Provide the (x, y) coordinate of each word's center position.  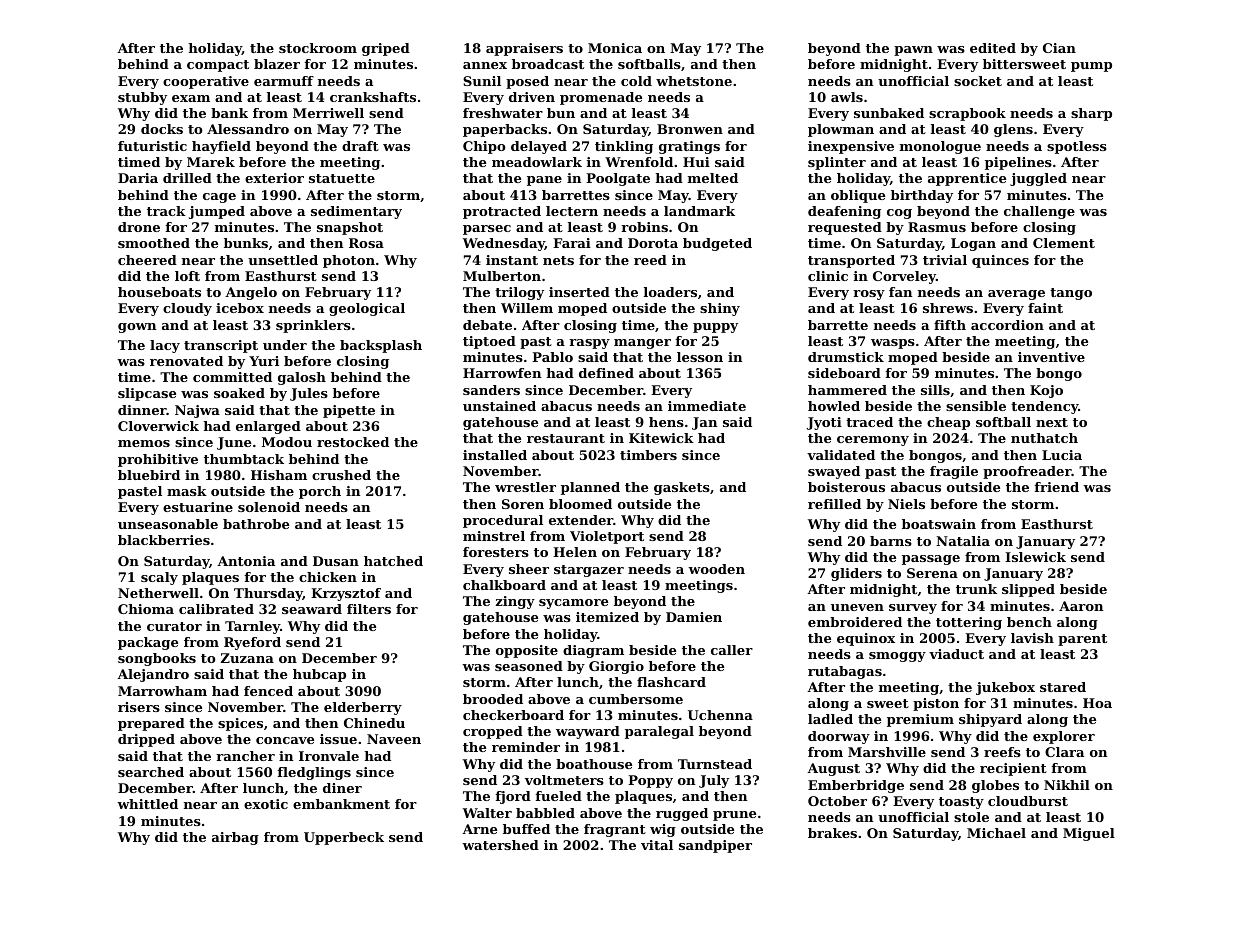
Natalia (963, 541)
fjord (513, 797)
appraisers (524, 49)
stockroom (318, 48)
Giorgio (616, 667)
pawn (913, 51)
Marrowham (162, 691)
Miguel (1089, 834)
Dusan (336, 561)
